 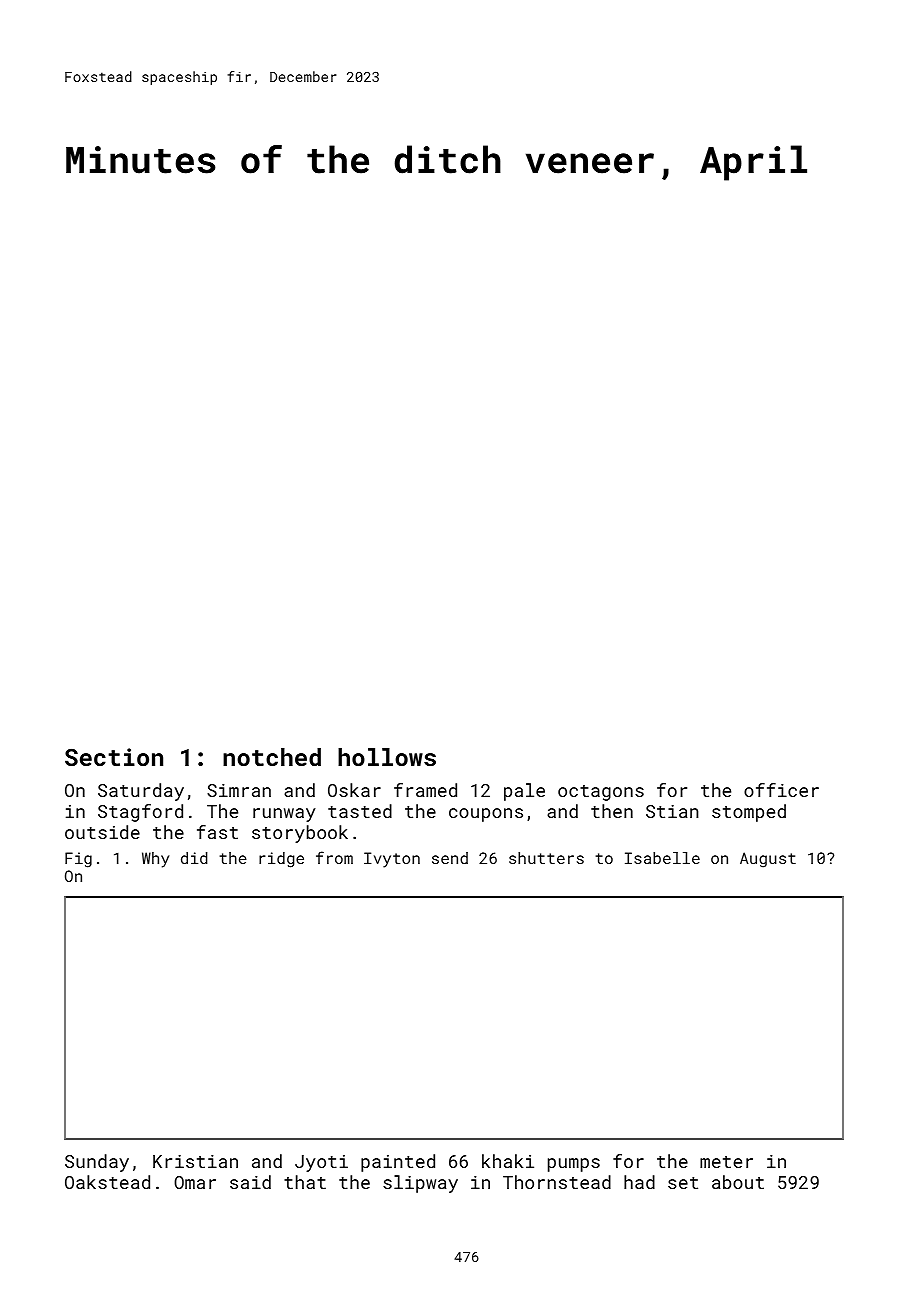 What do you see at coordinates (78, 860) in the image?
I see `Fig` at bounding box center [78, 860].
